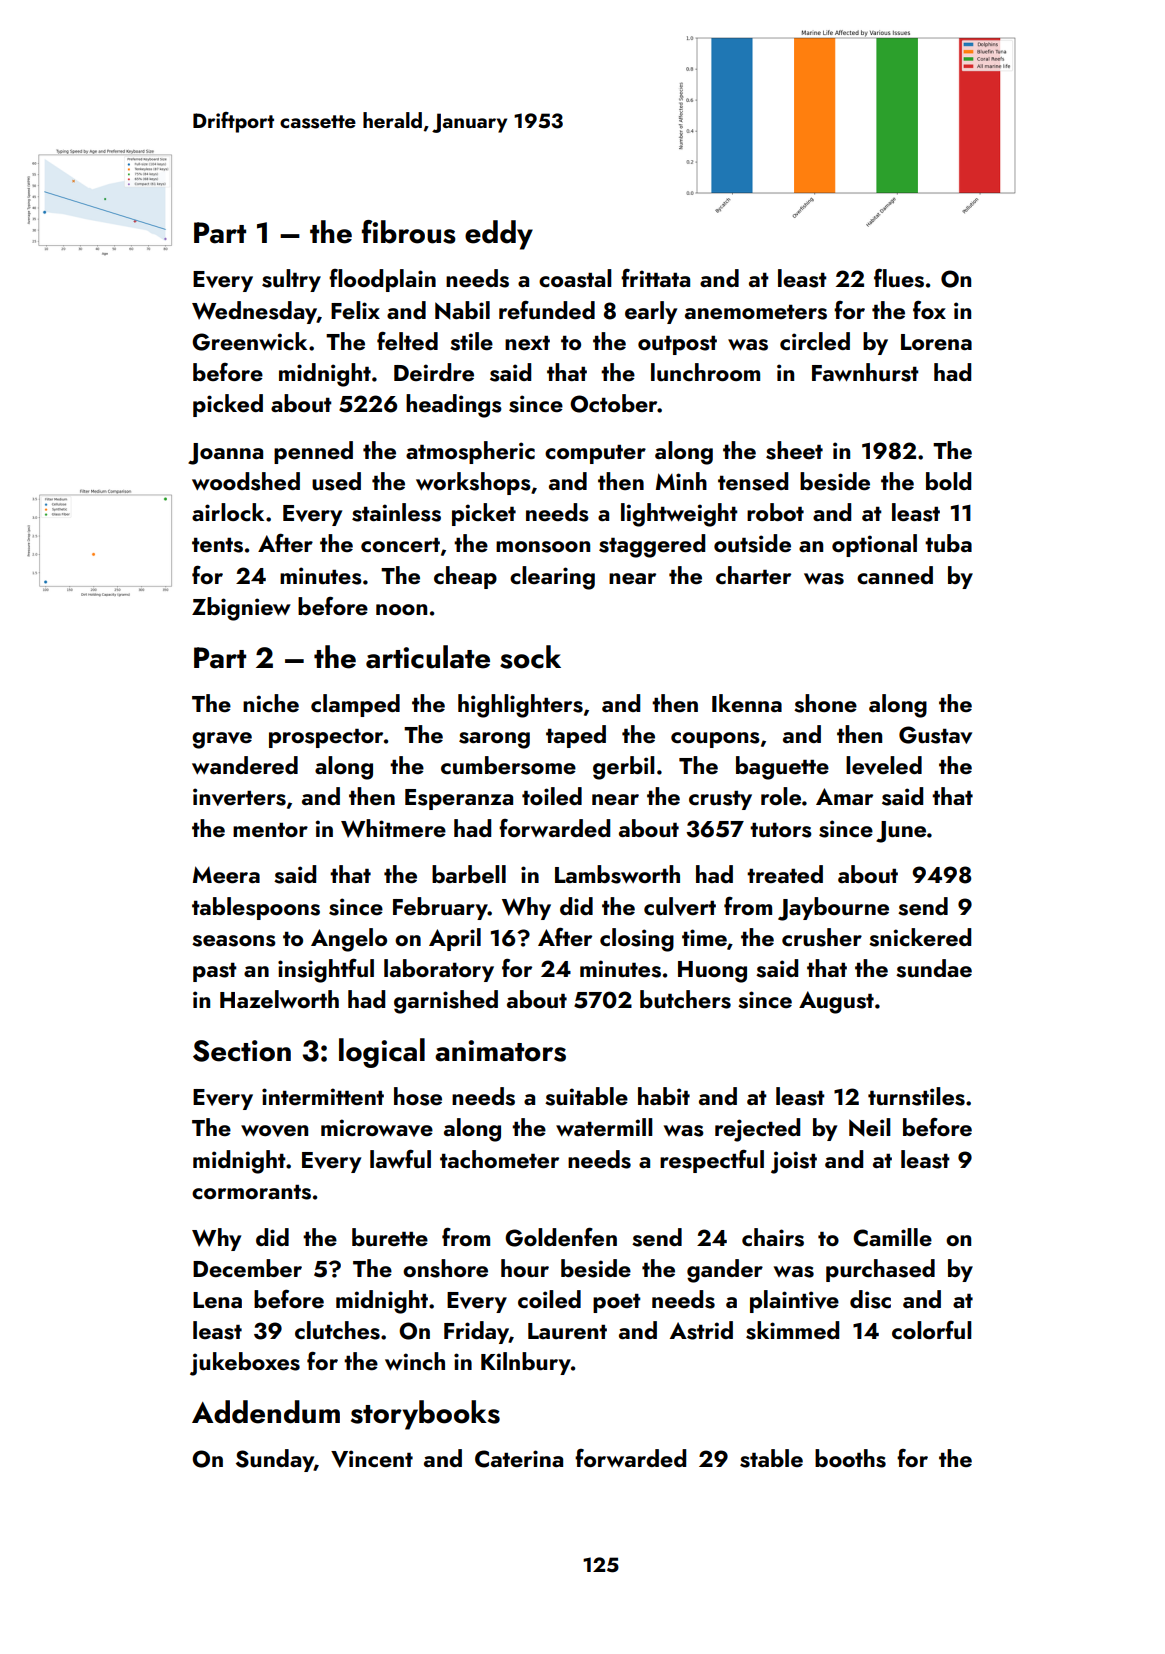 The height and width of the screenshot is (1654, 1165). Describe the element at coordinates (655, 278) in the screenshot. I see `frittata` at that location.
